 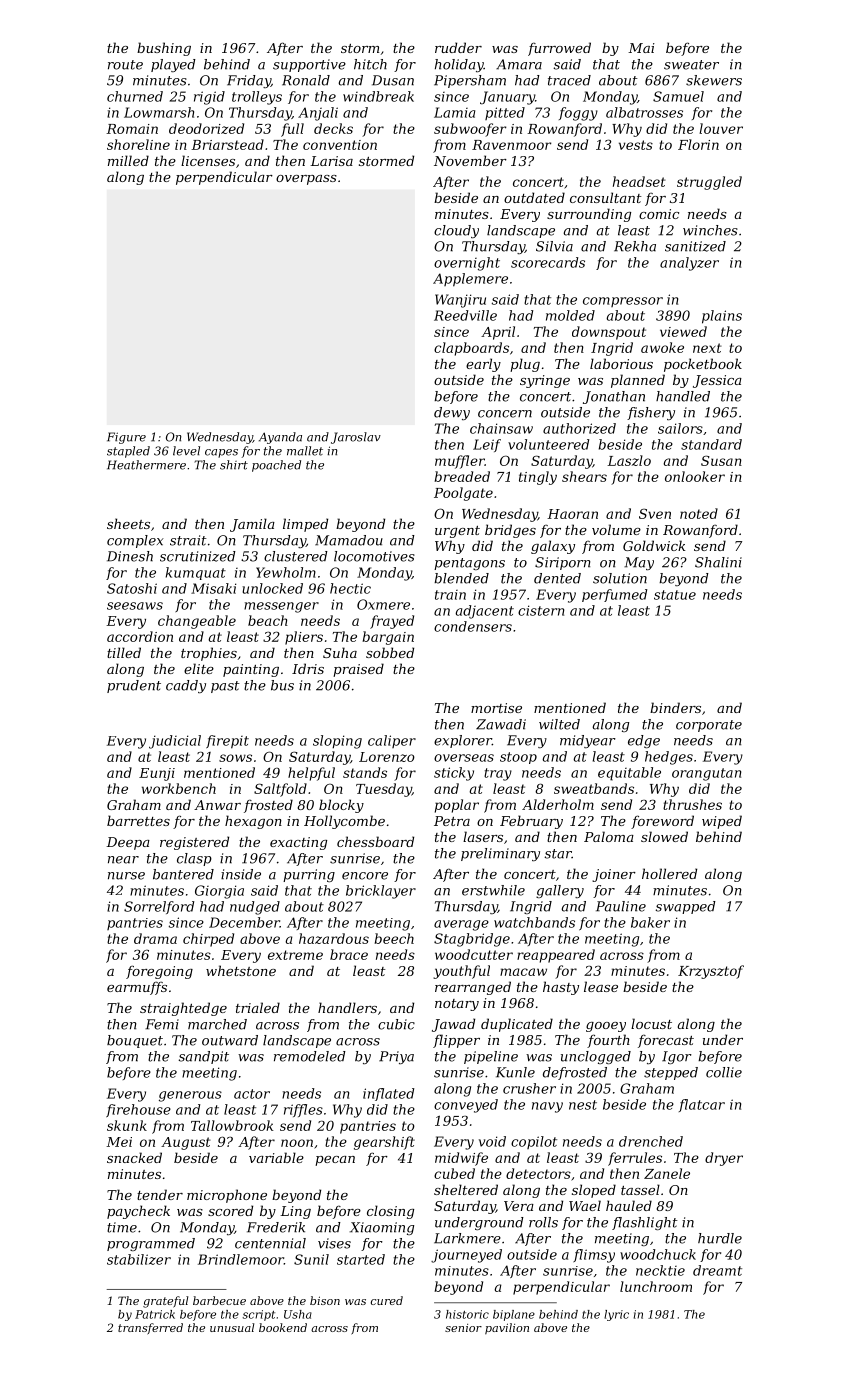 What do you see at coordinates (691, 65) in the image?
I see `sweater` at bounding box center [691, 65].
